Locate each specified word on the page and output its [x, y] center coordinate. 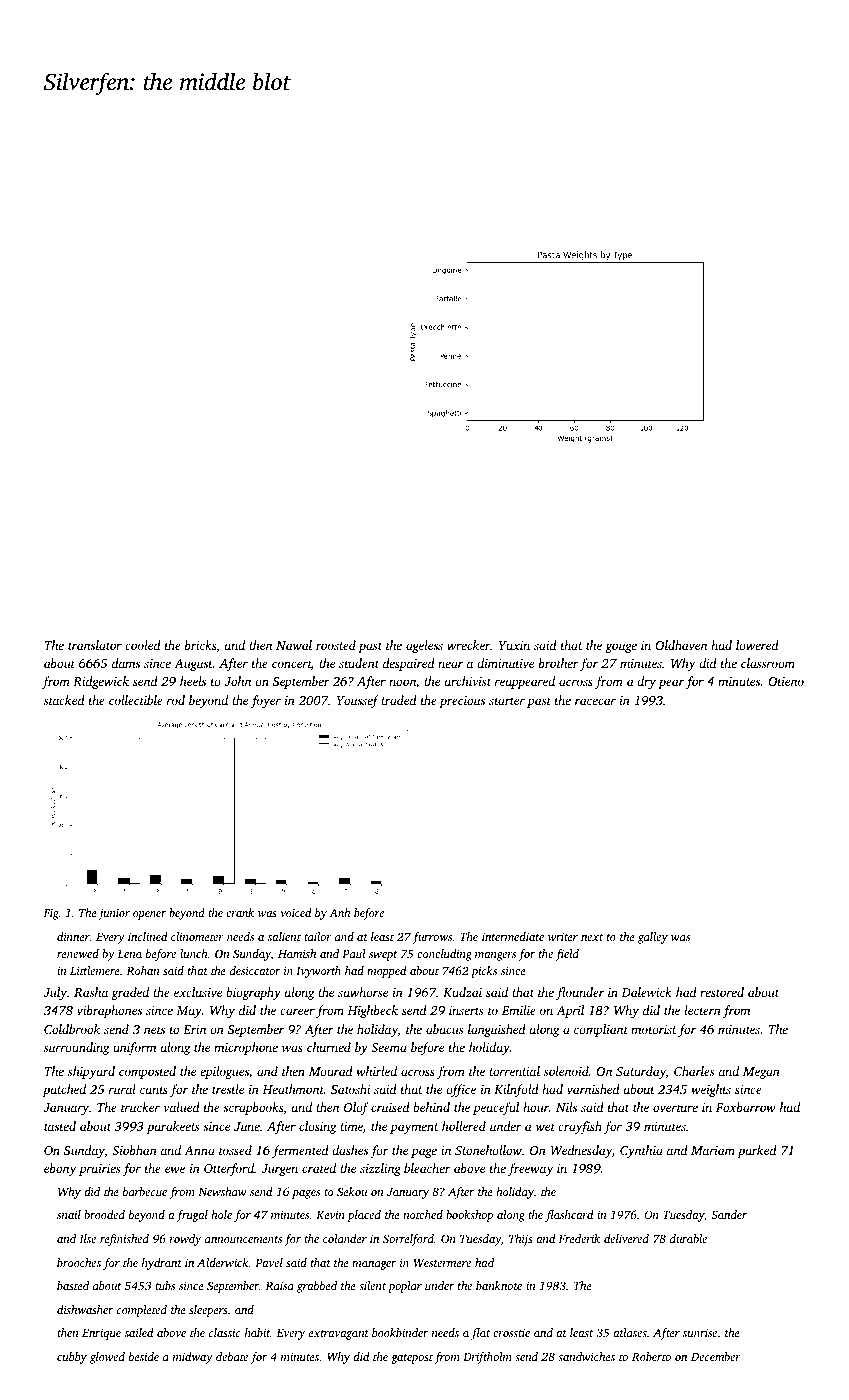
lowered [757, 645]
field [567, 955]
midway [193, 1358]
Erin [194, 1029]
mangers [495, 956]
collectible [136, 700]
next [592, 937]
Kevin [330, 1214]
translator [95, 645]
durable [688, 1238]
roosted [336, 645]
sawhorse [363, 992]
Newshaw [222, 1191]
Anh [339, 912]
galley [653, 938]
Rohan [143, 970]
